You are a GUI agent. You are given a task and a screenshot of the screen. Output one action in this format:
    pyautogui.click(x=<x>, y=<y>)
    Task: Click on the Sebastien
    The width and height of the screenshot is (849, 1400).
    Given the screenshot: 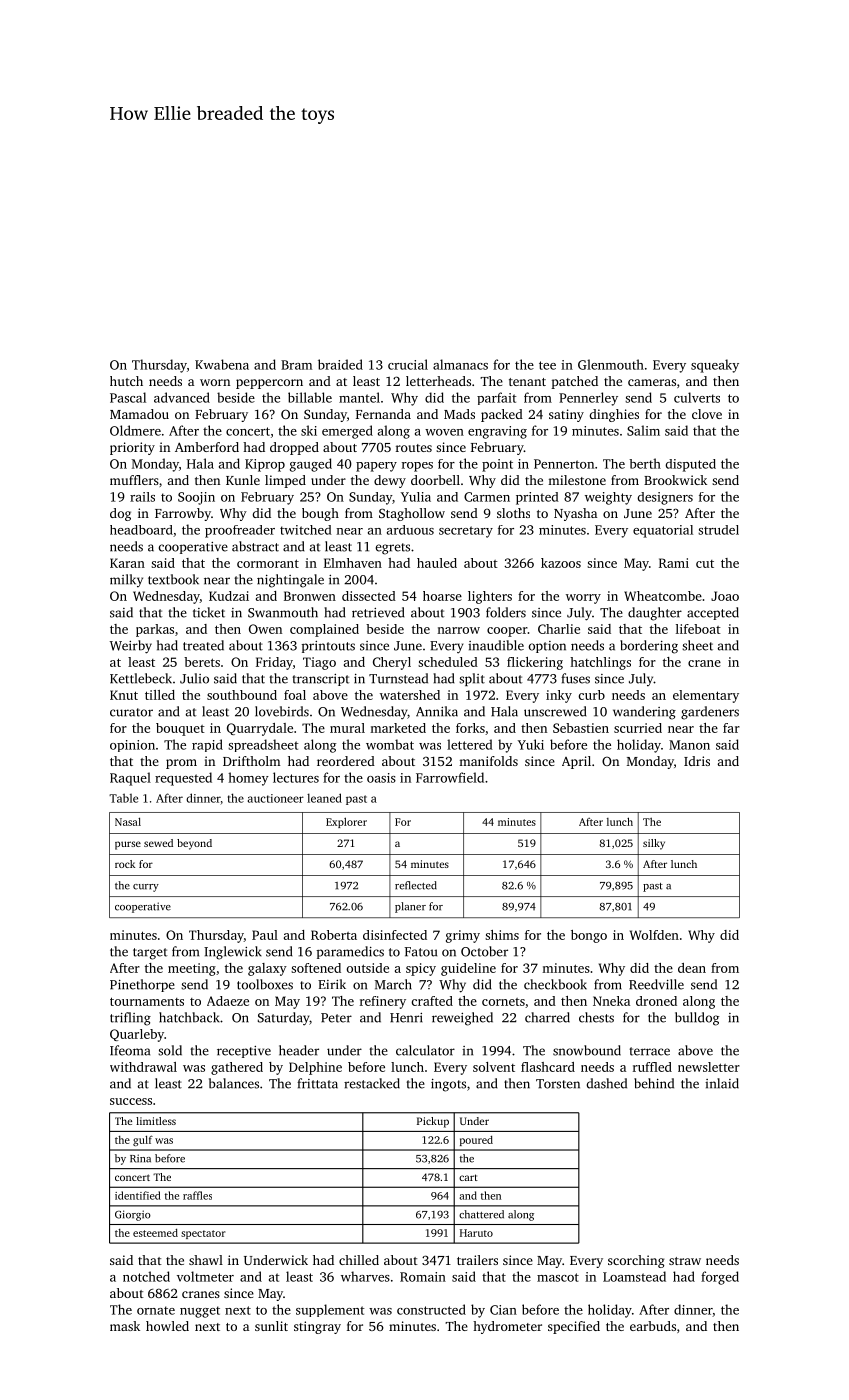 What is the action you would take?
    pyautogui.click(x=581, y=728)
